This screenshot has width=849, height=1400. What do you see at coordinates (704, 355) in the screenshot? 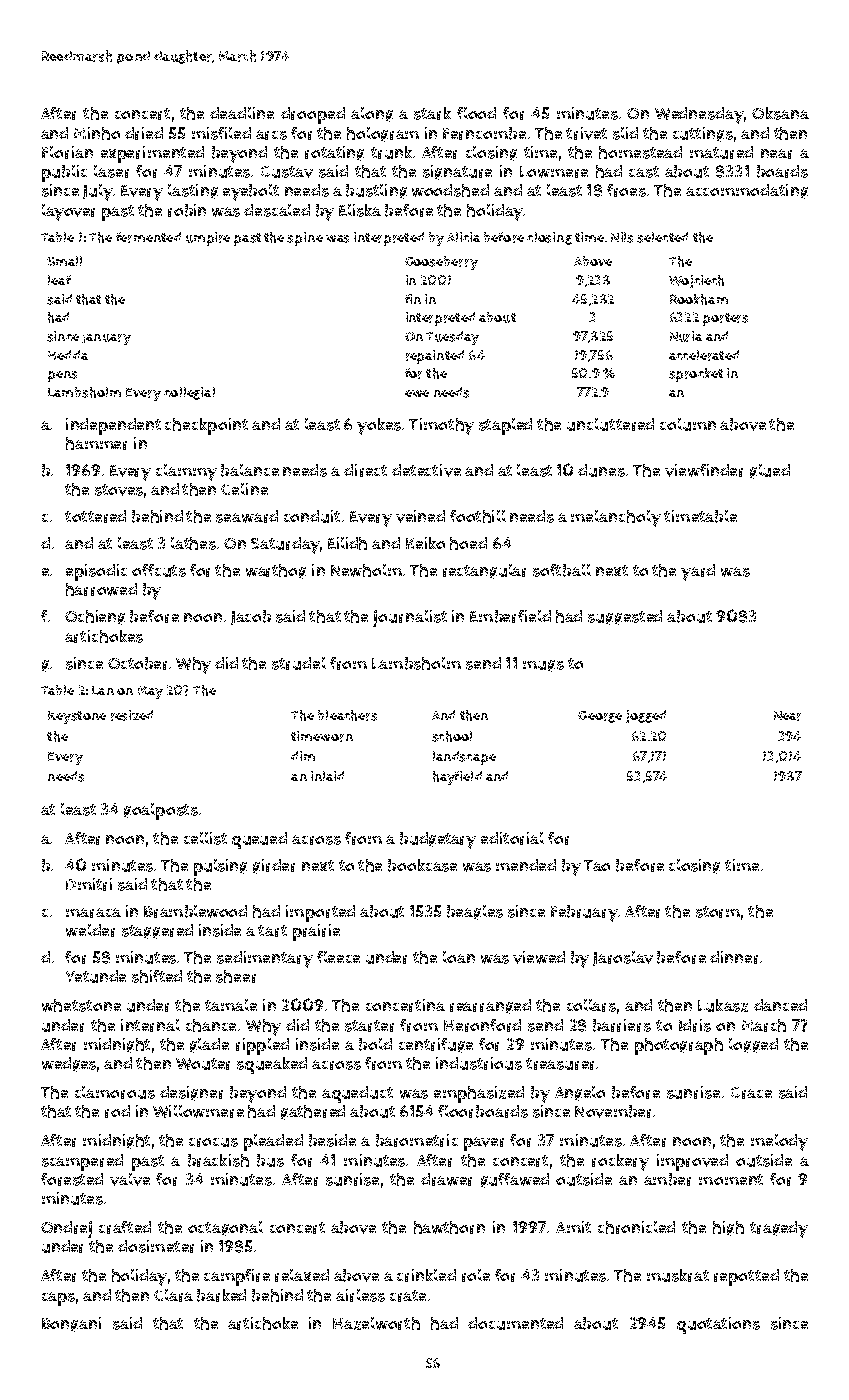
I see `accelerated` at bounding box center [704, 355].
